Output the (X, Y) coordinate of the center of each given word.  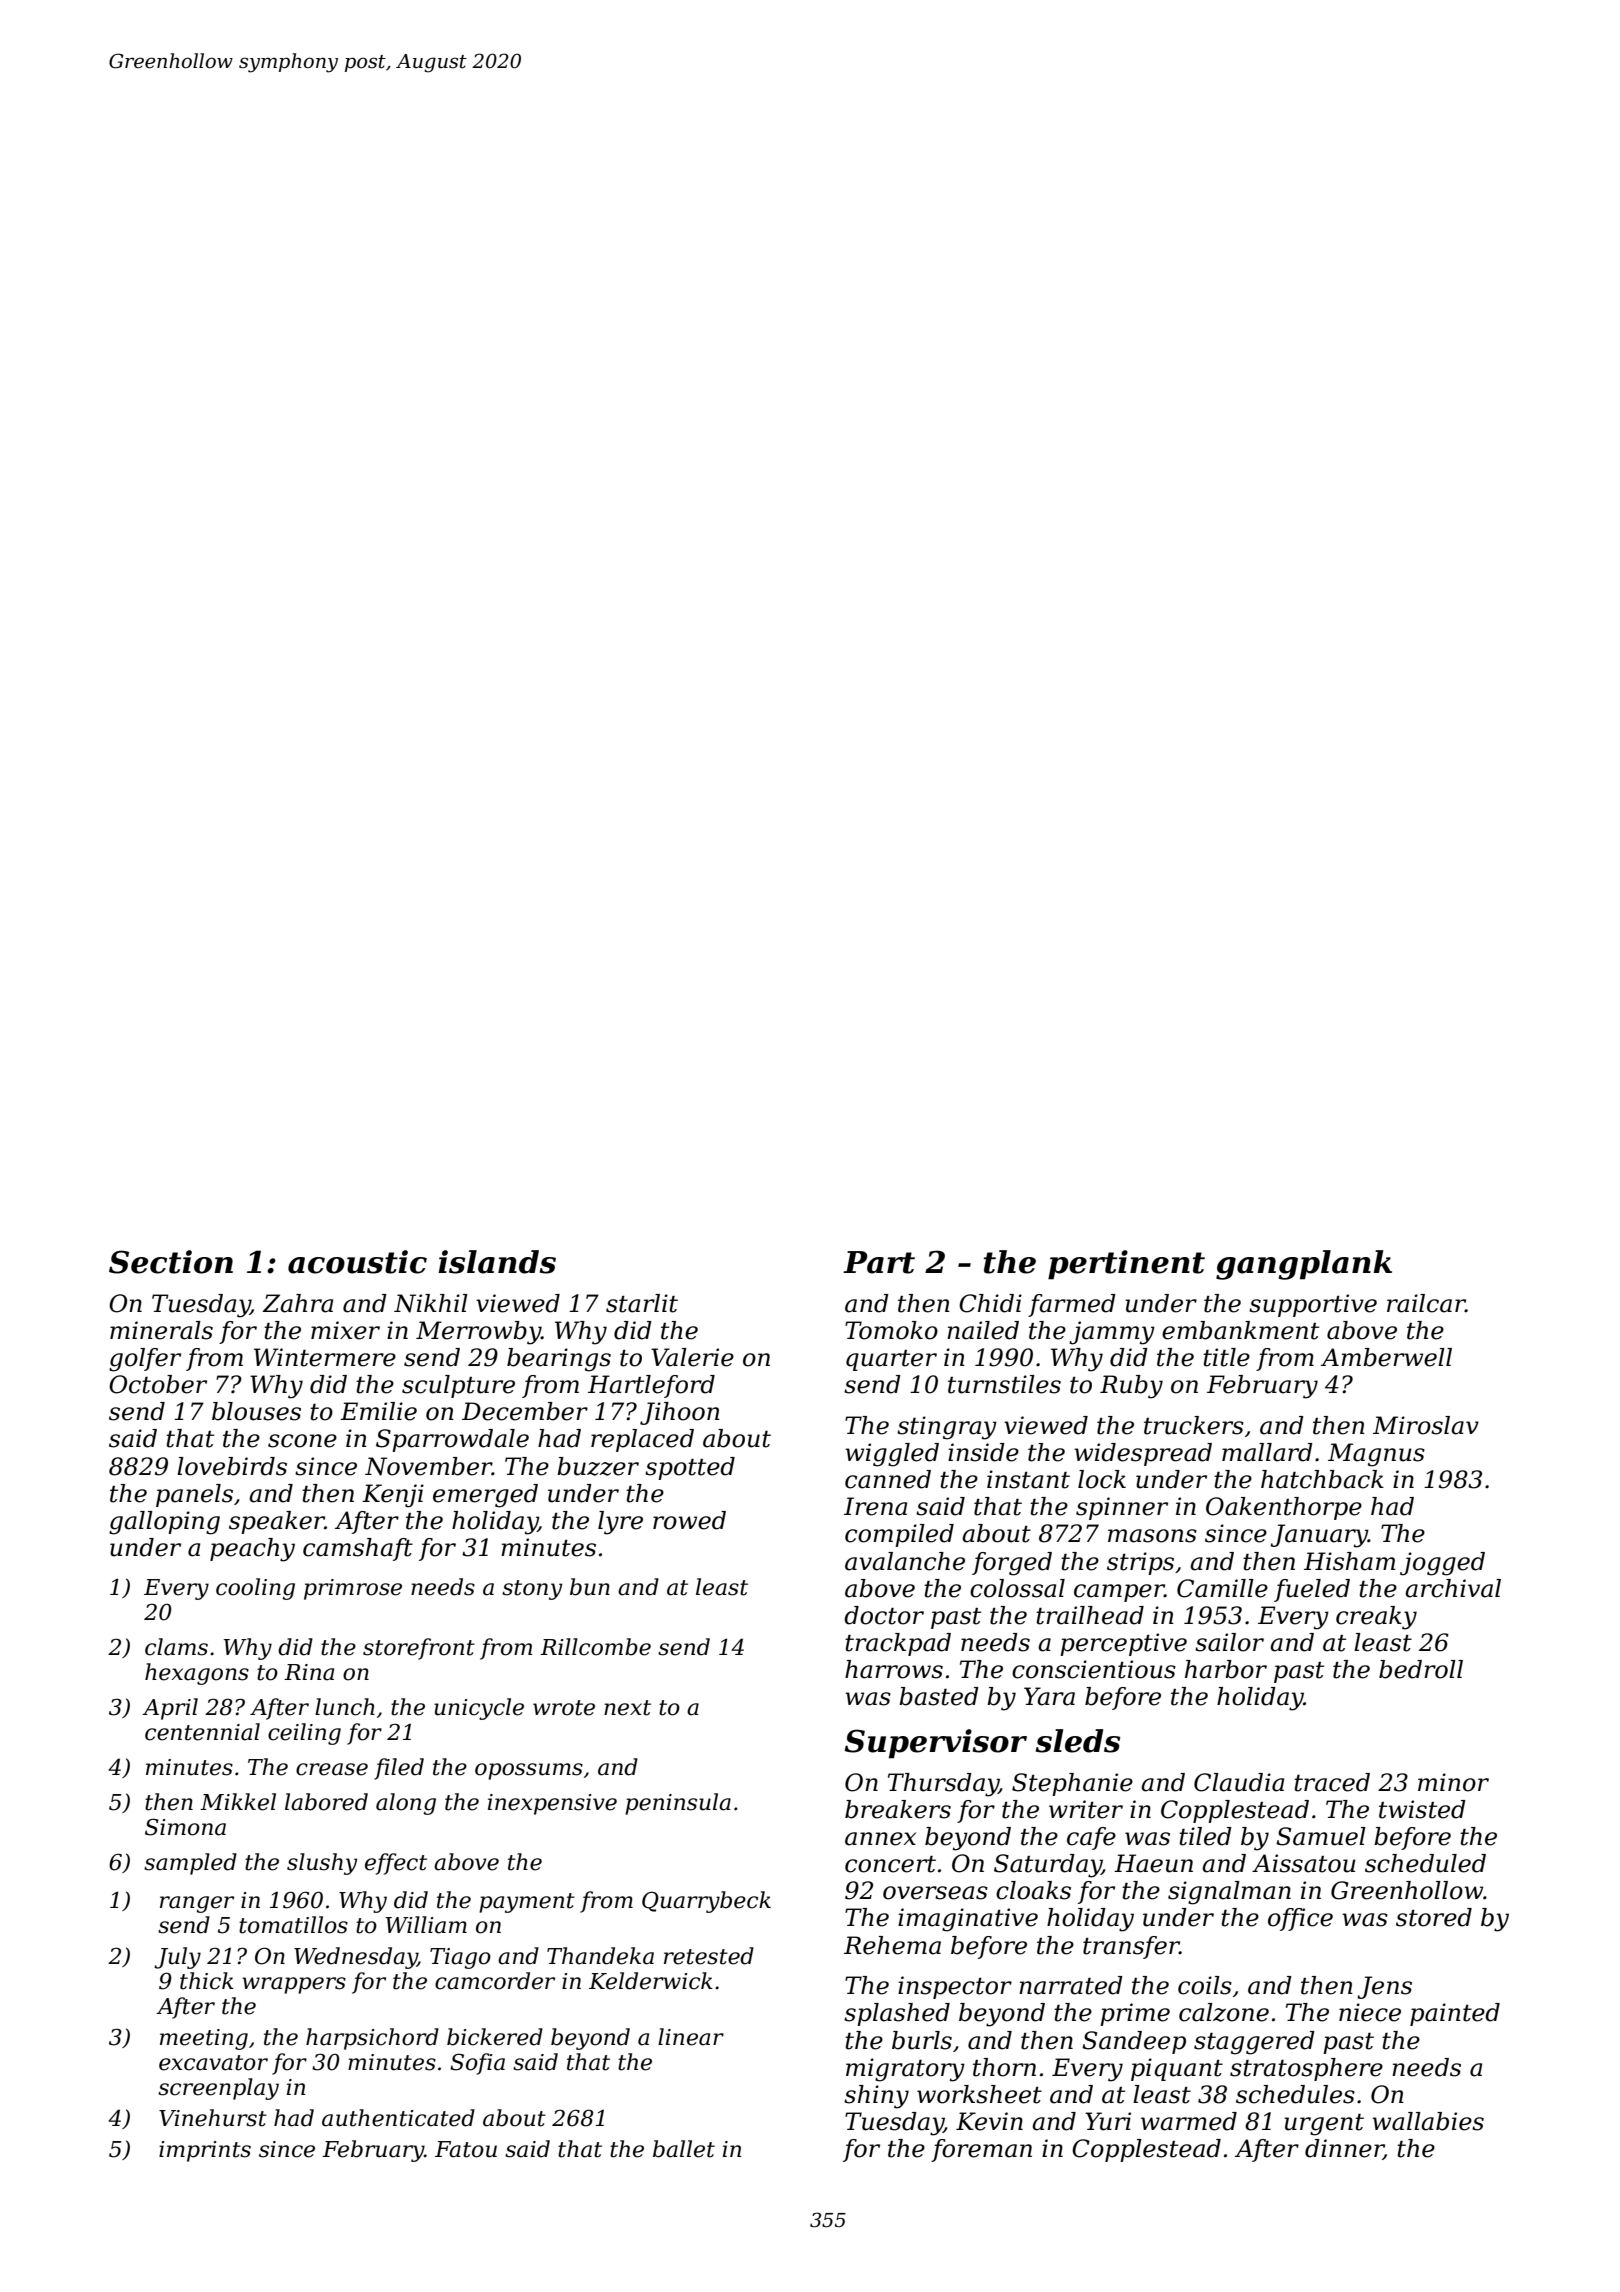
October (158, 1384)
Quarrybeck (706, 1902)
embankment (1240, 1330)
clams (176, 1647)
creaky (1376, 1618)
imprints (205, 2151)
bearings (559, 1360)
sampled (190, 1864)
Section (171, 1262)
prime (1135, 2014)
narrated (1071, 1985)
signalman (1229, 1893)
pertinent (1126, 1265)
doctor (884, 1615)
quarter (891, 1360)
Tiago (460, 1958)
